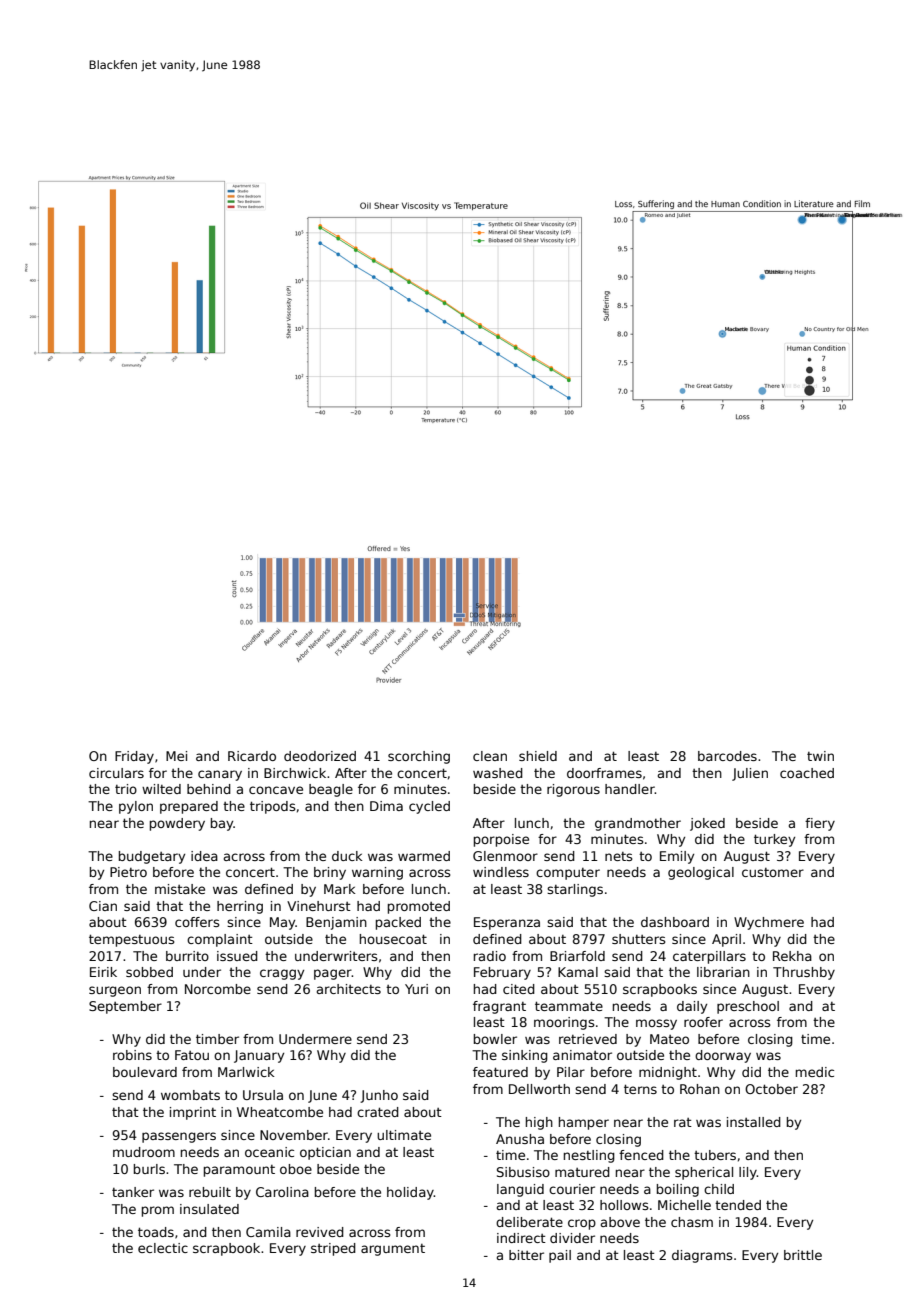 This document has height=1308, width=924. Describe the element at coordinates (738, 1205) in the document. I see `tended` at that location.
